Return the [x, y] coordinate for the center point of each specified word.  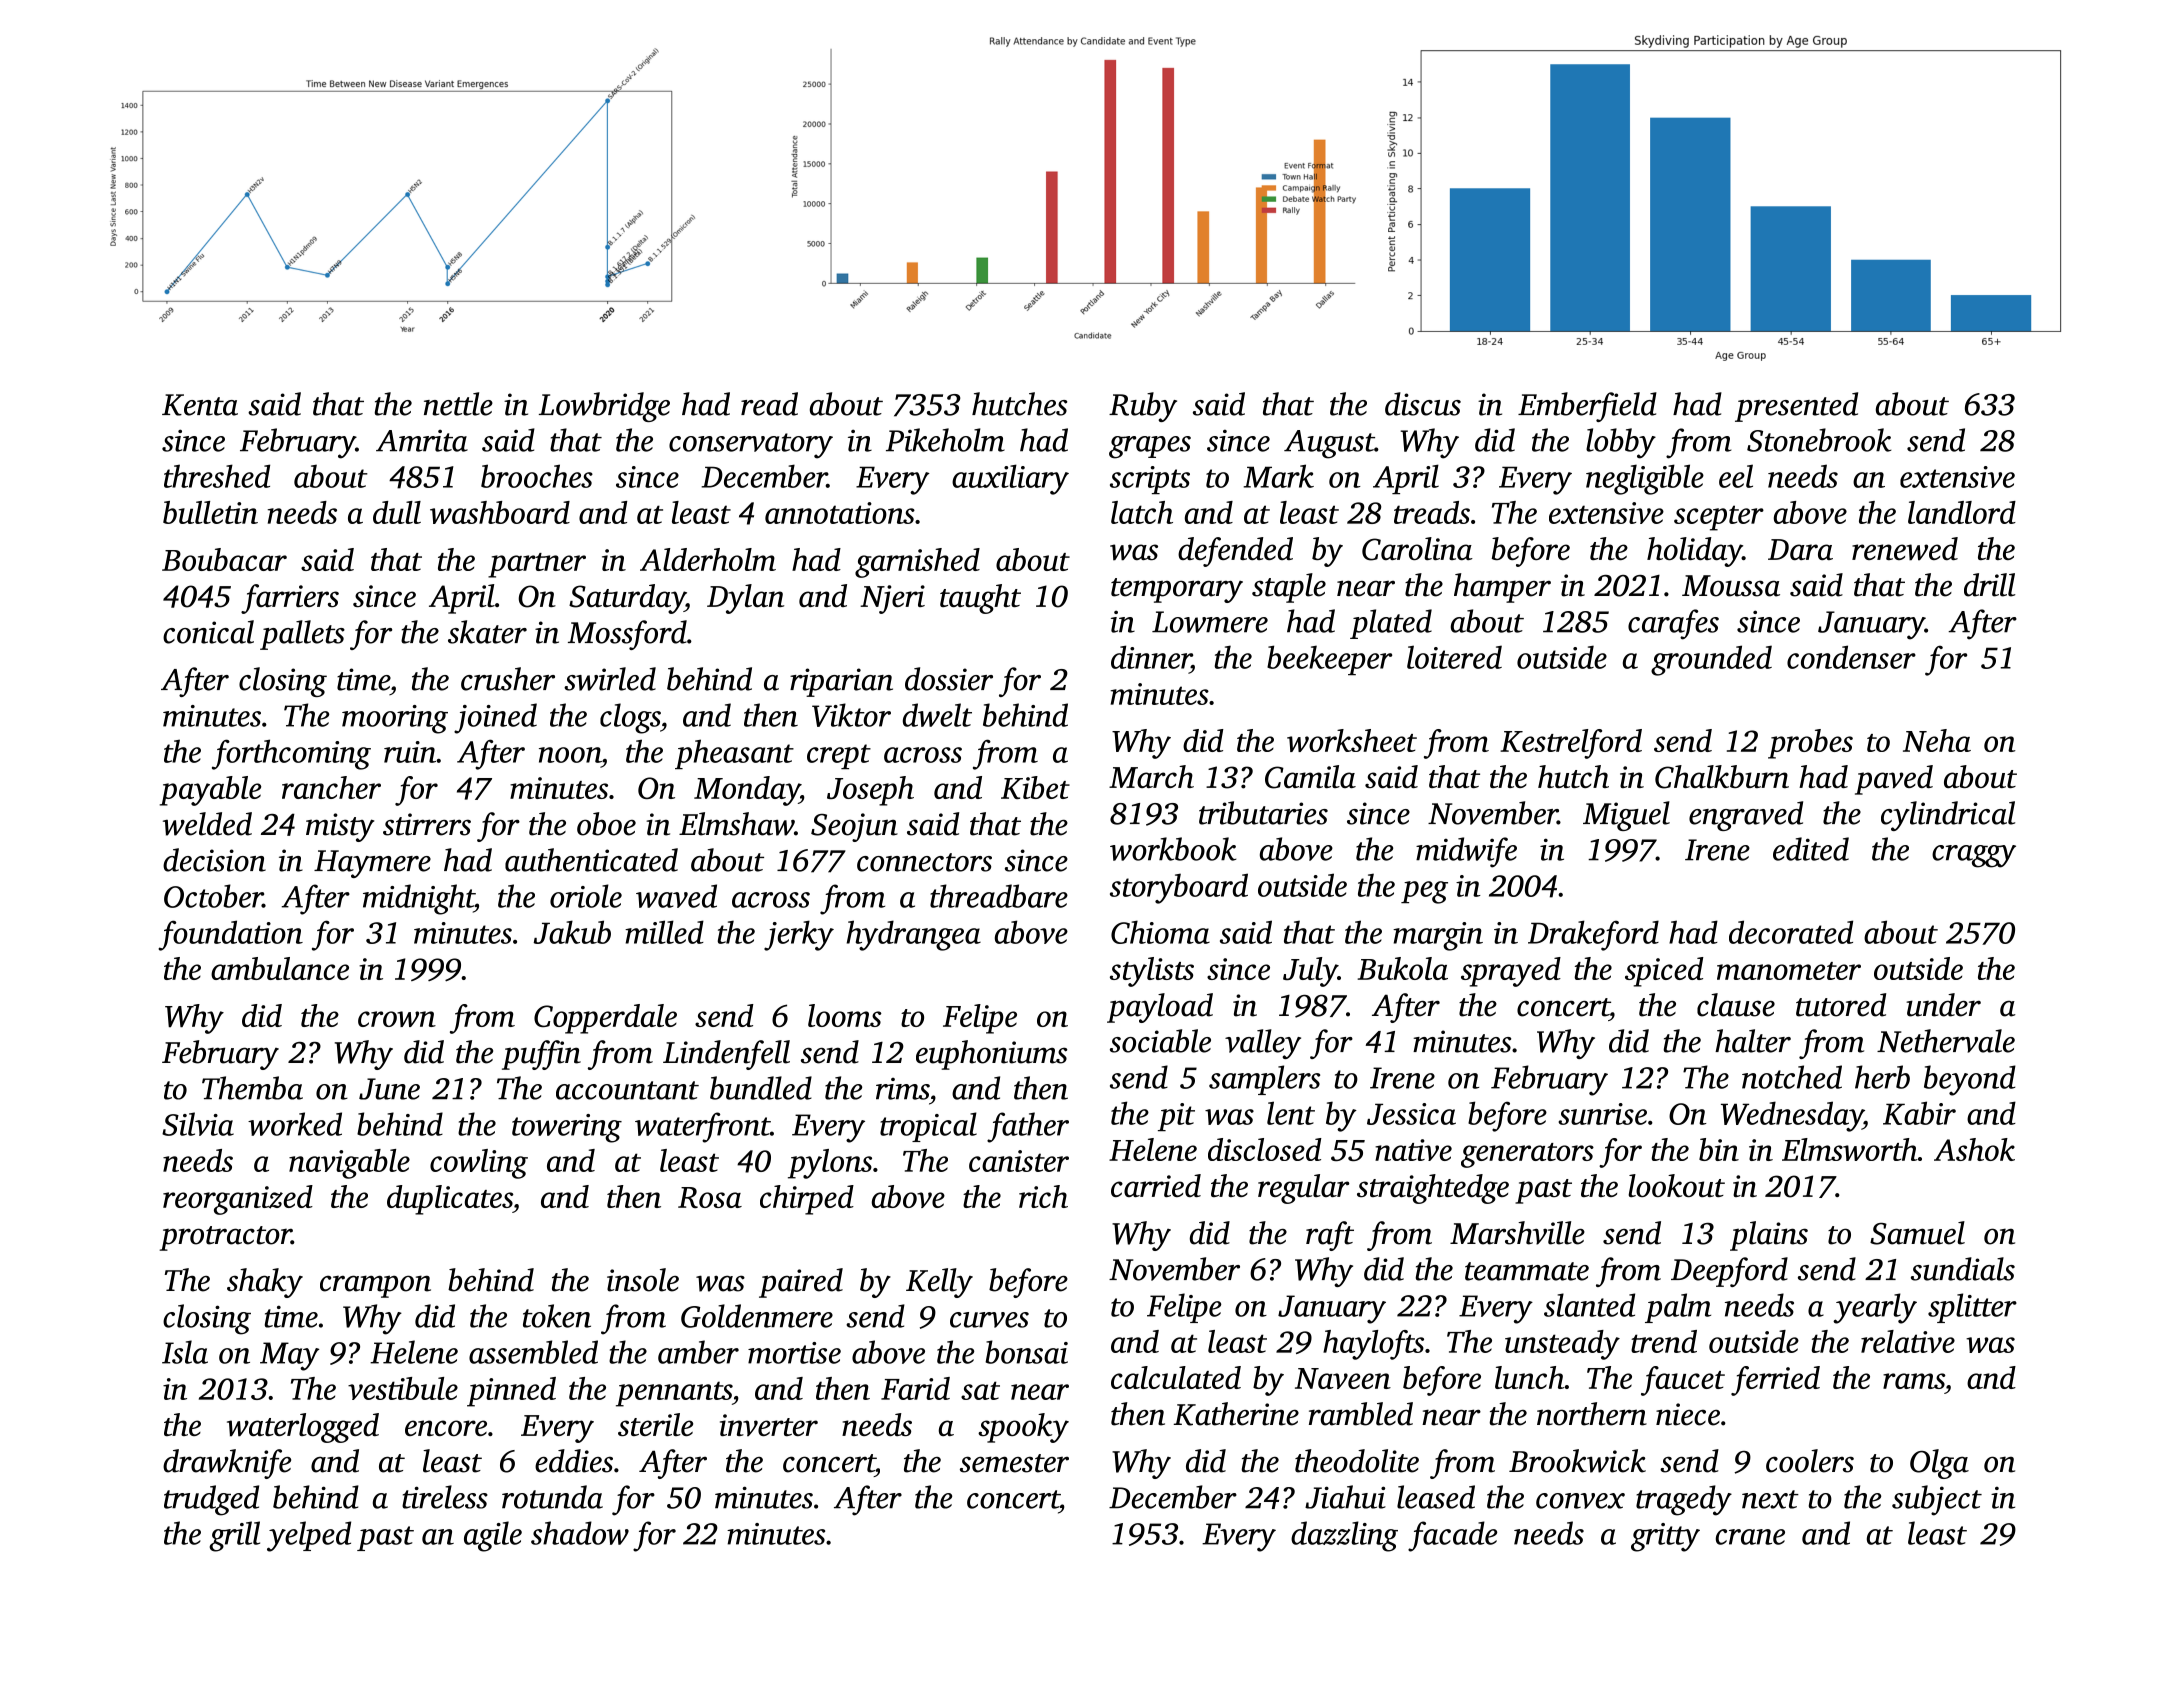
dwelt [937, 715]
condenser [1851, 657]
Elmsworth [1850, 1149]
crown [397, 1019]
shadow [580, 1533]
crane [1750, 1537]
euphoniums [991, 1055]
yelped [309, 1536]
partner [537, 565]
